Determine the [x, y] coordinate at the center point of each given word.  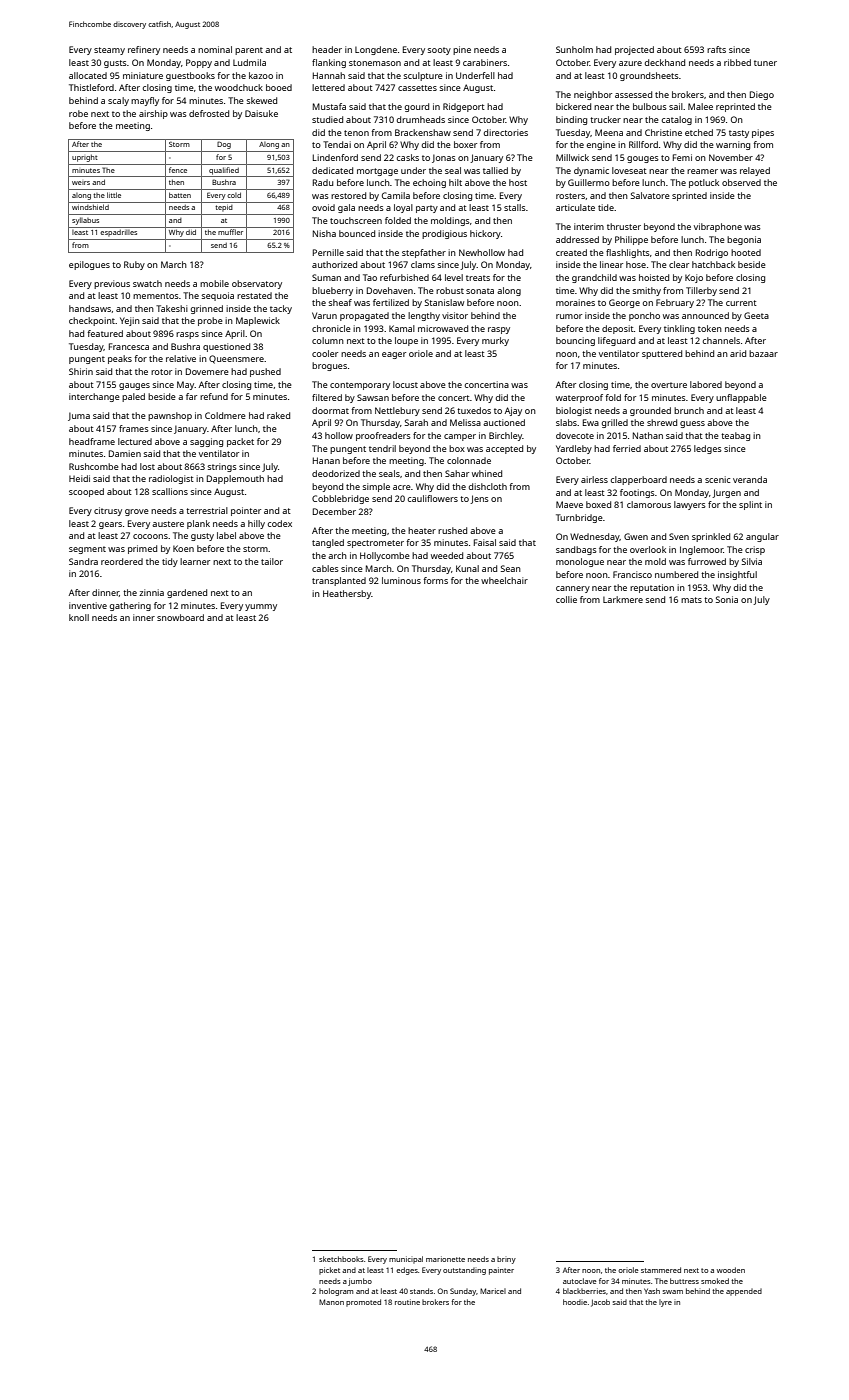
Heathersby [347, 594]
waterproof [579, 398]
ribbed [737, 62]
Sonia [727, 599]
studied [327, 119]
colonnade [469, 460]
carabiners [485, 62]
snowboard [180, 617]
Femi [682, 157]
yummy [261, 607]
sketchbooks [341, 1259]
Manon [331, 1302]
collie [566, 599]
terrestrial [207, 510]
